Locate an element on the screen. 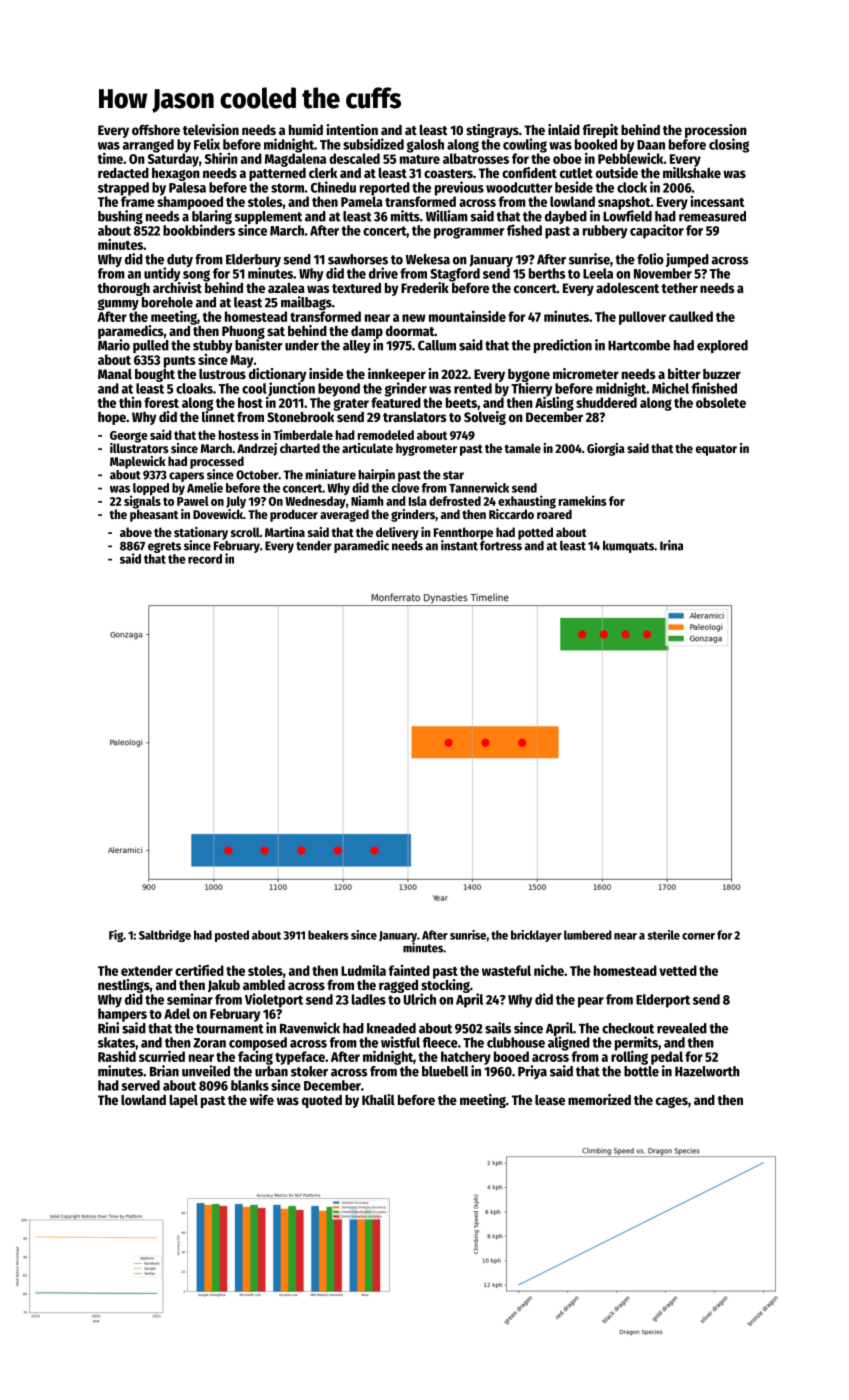 The width and height of the screenshot is (849, 1400). stingrays is located at coordinates (492, 131).
